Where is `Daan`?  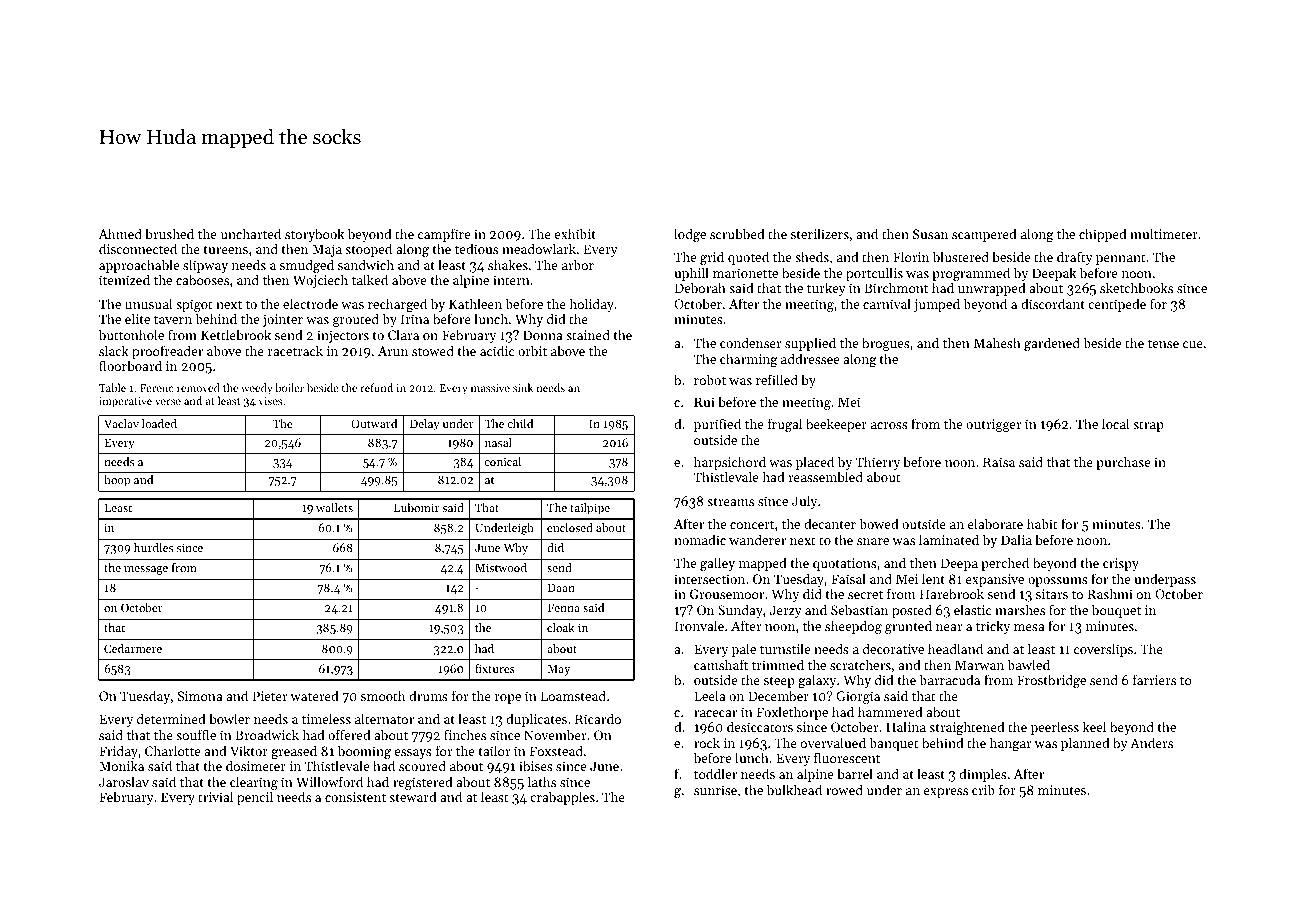
Daan is located at coordinates (561, 587).
